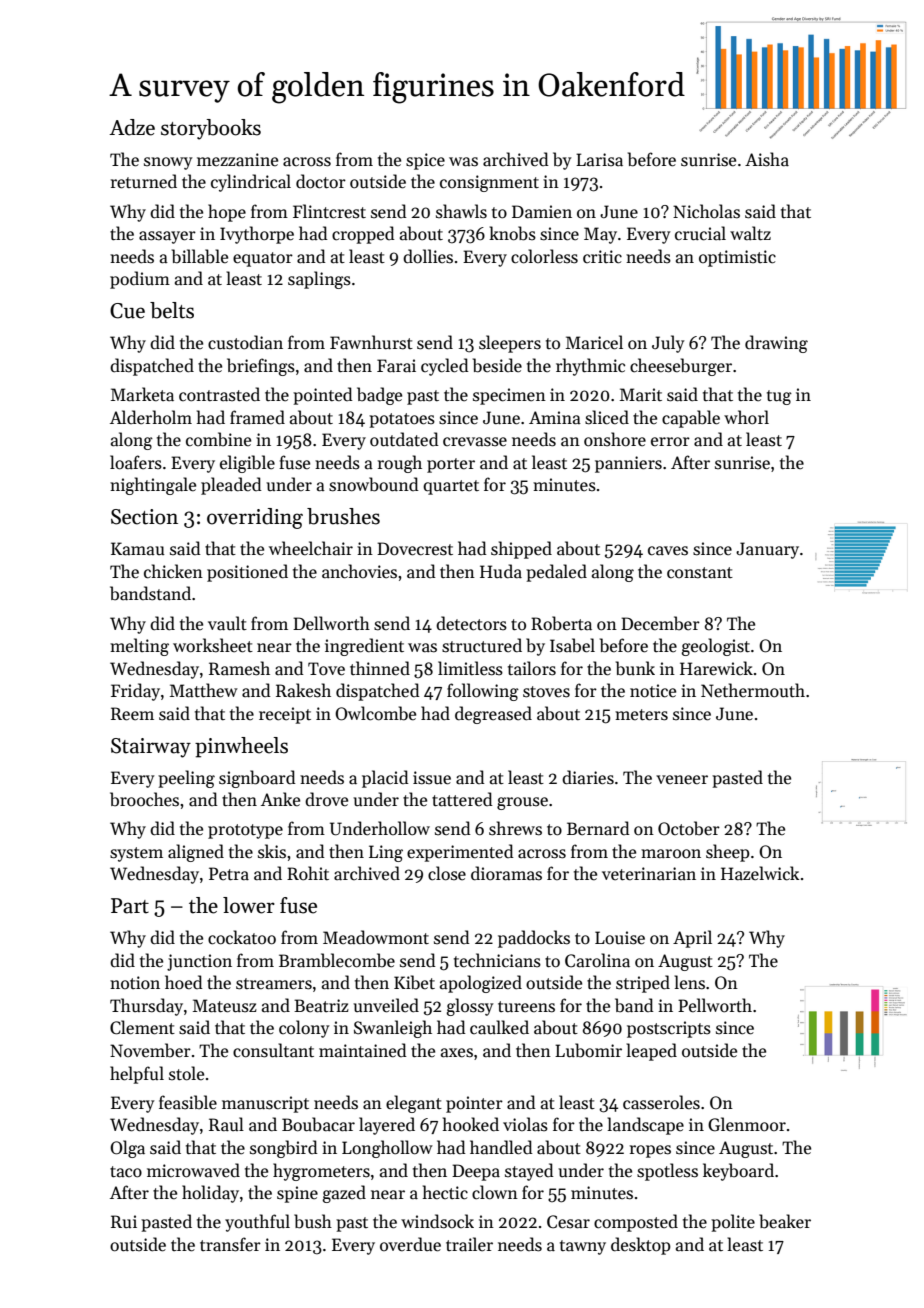 This document has width=924, height=1308. What do you see at coordinates (425, 161) in the document?
I see `spice` at bounding box center [425, 161].
